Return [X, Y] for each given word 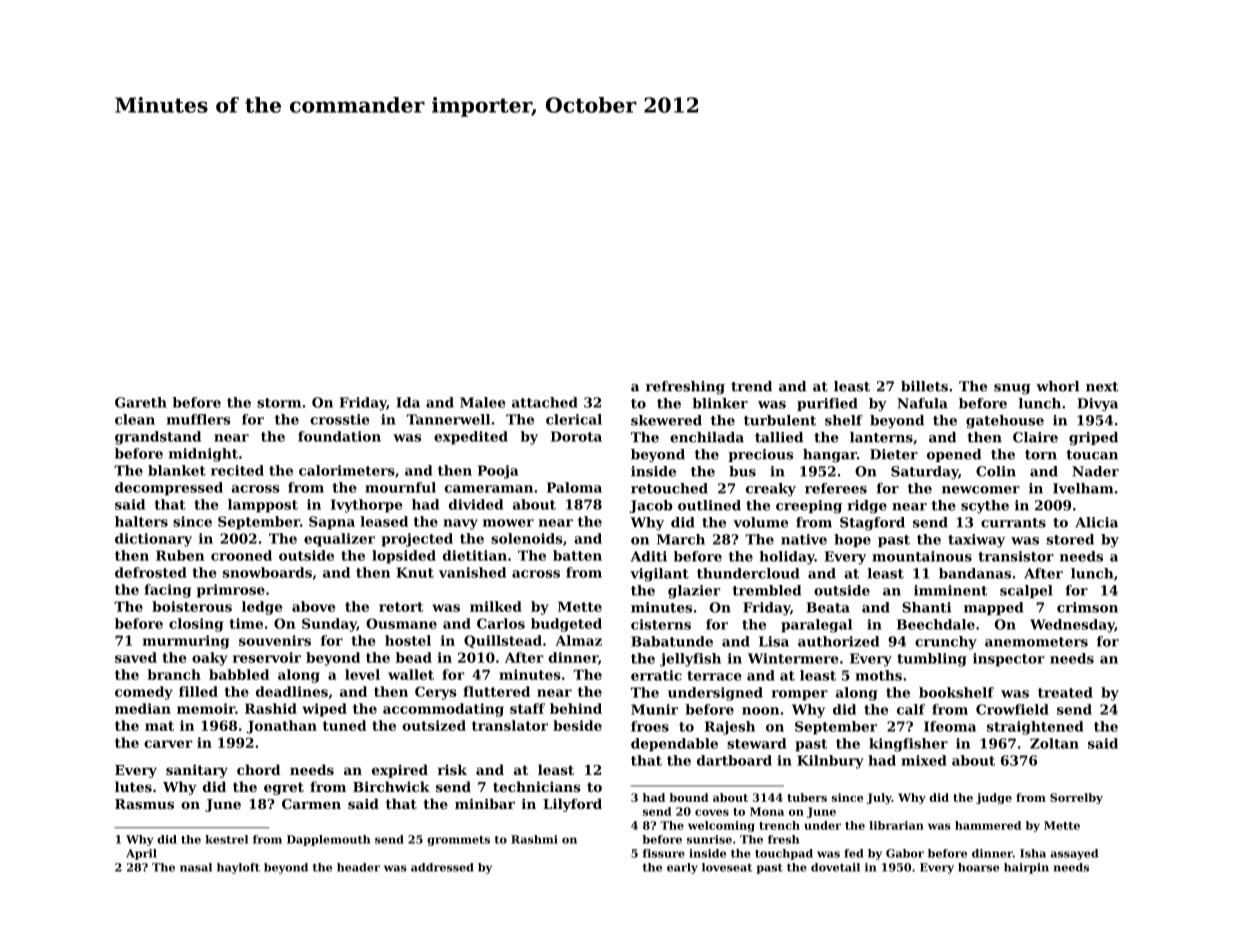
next [1102, 387]
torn [1041, 455]
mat [159, 726]
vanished [472, 572]
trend [751, 386]
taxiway [976, 541]
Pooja [498, 472]
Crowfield [1012, 709]
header [358, 867]
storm [279, 403]
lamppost [263, 506]
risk [452, 769]
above [313, 606]
